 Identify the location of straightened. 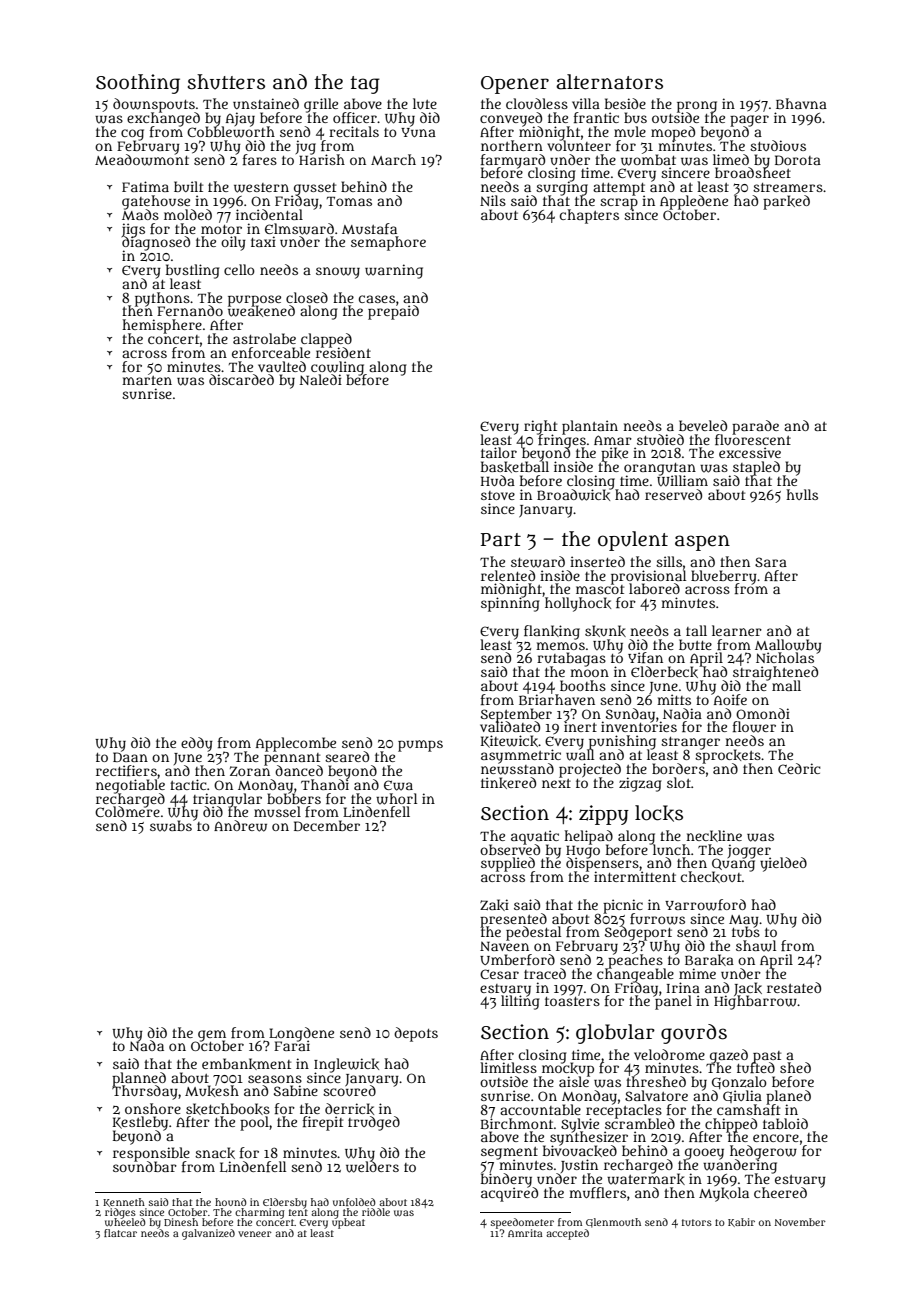
(775, 673).
